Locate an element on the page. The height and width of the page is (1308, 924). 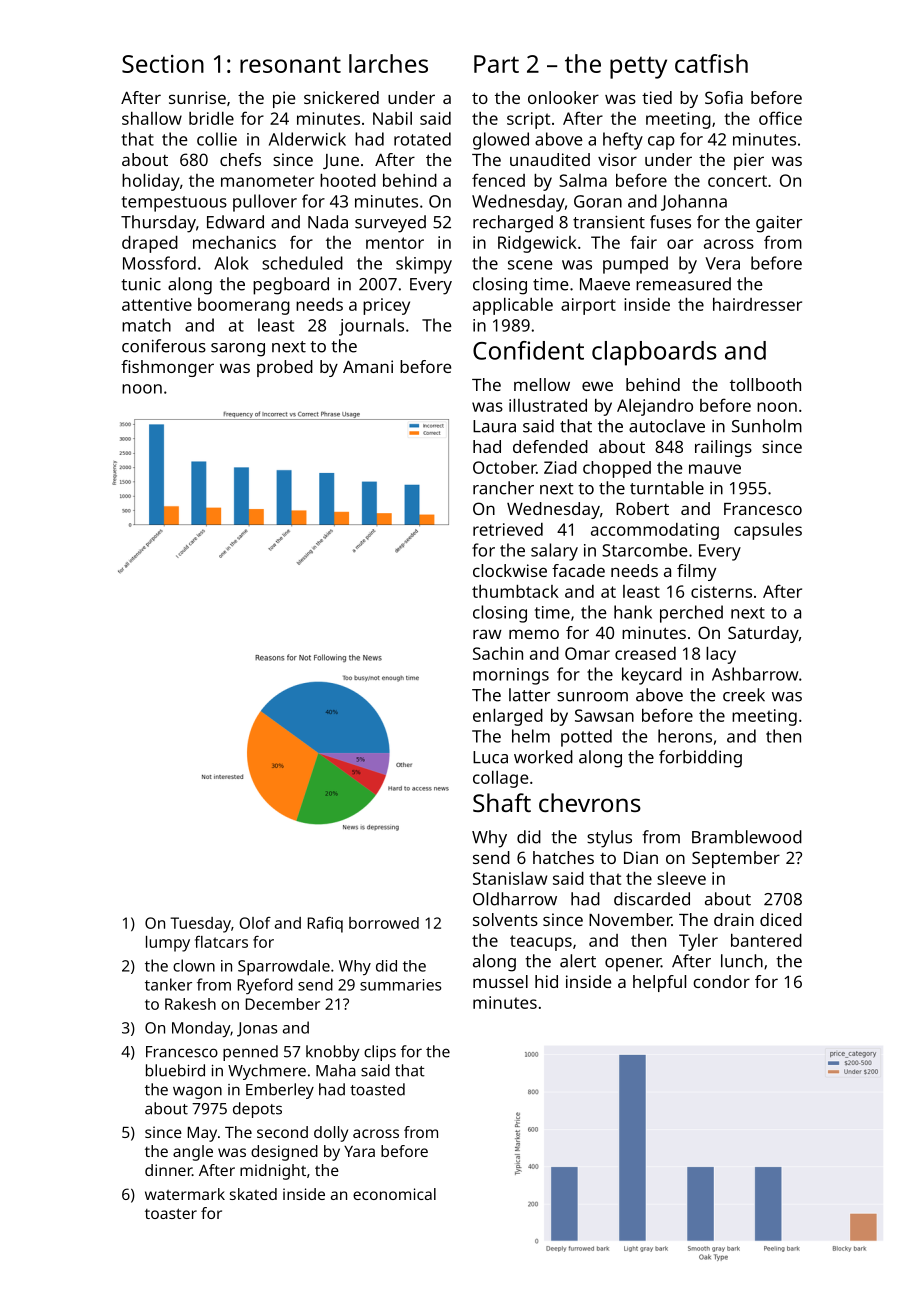
sleeve is located at coordinates (681, 878).
